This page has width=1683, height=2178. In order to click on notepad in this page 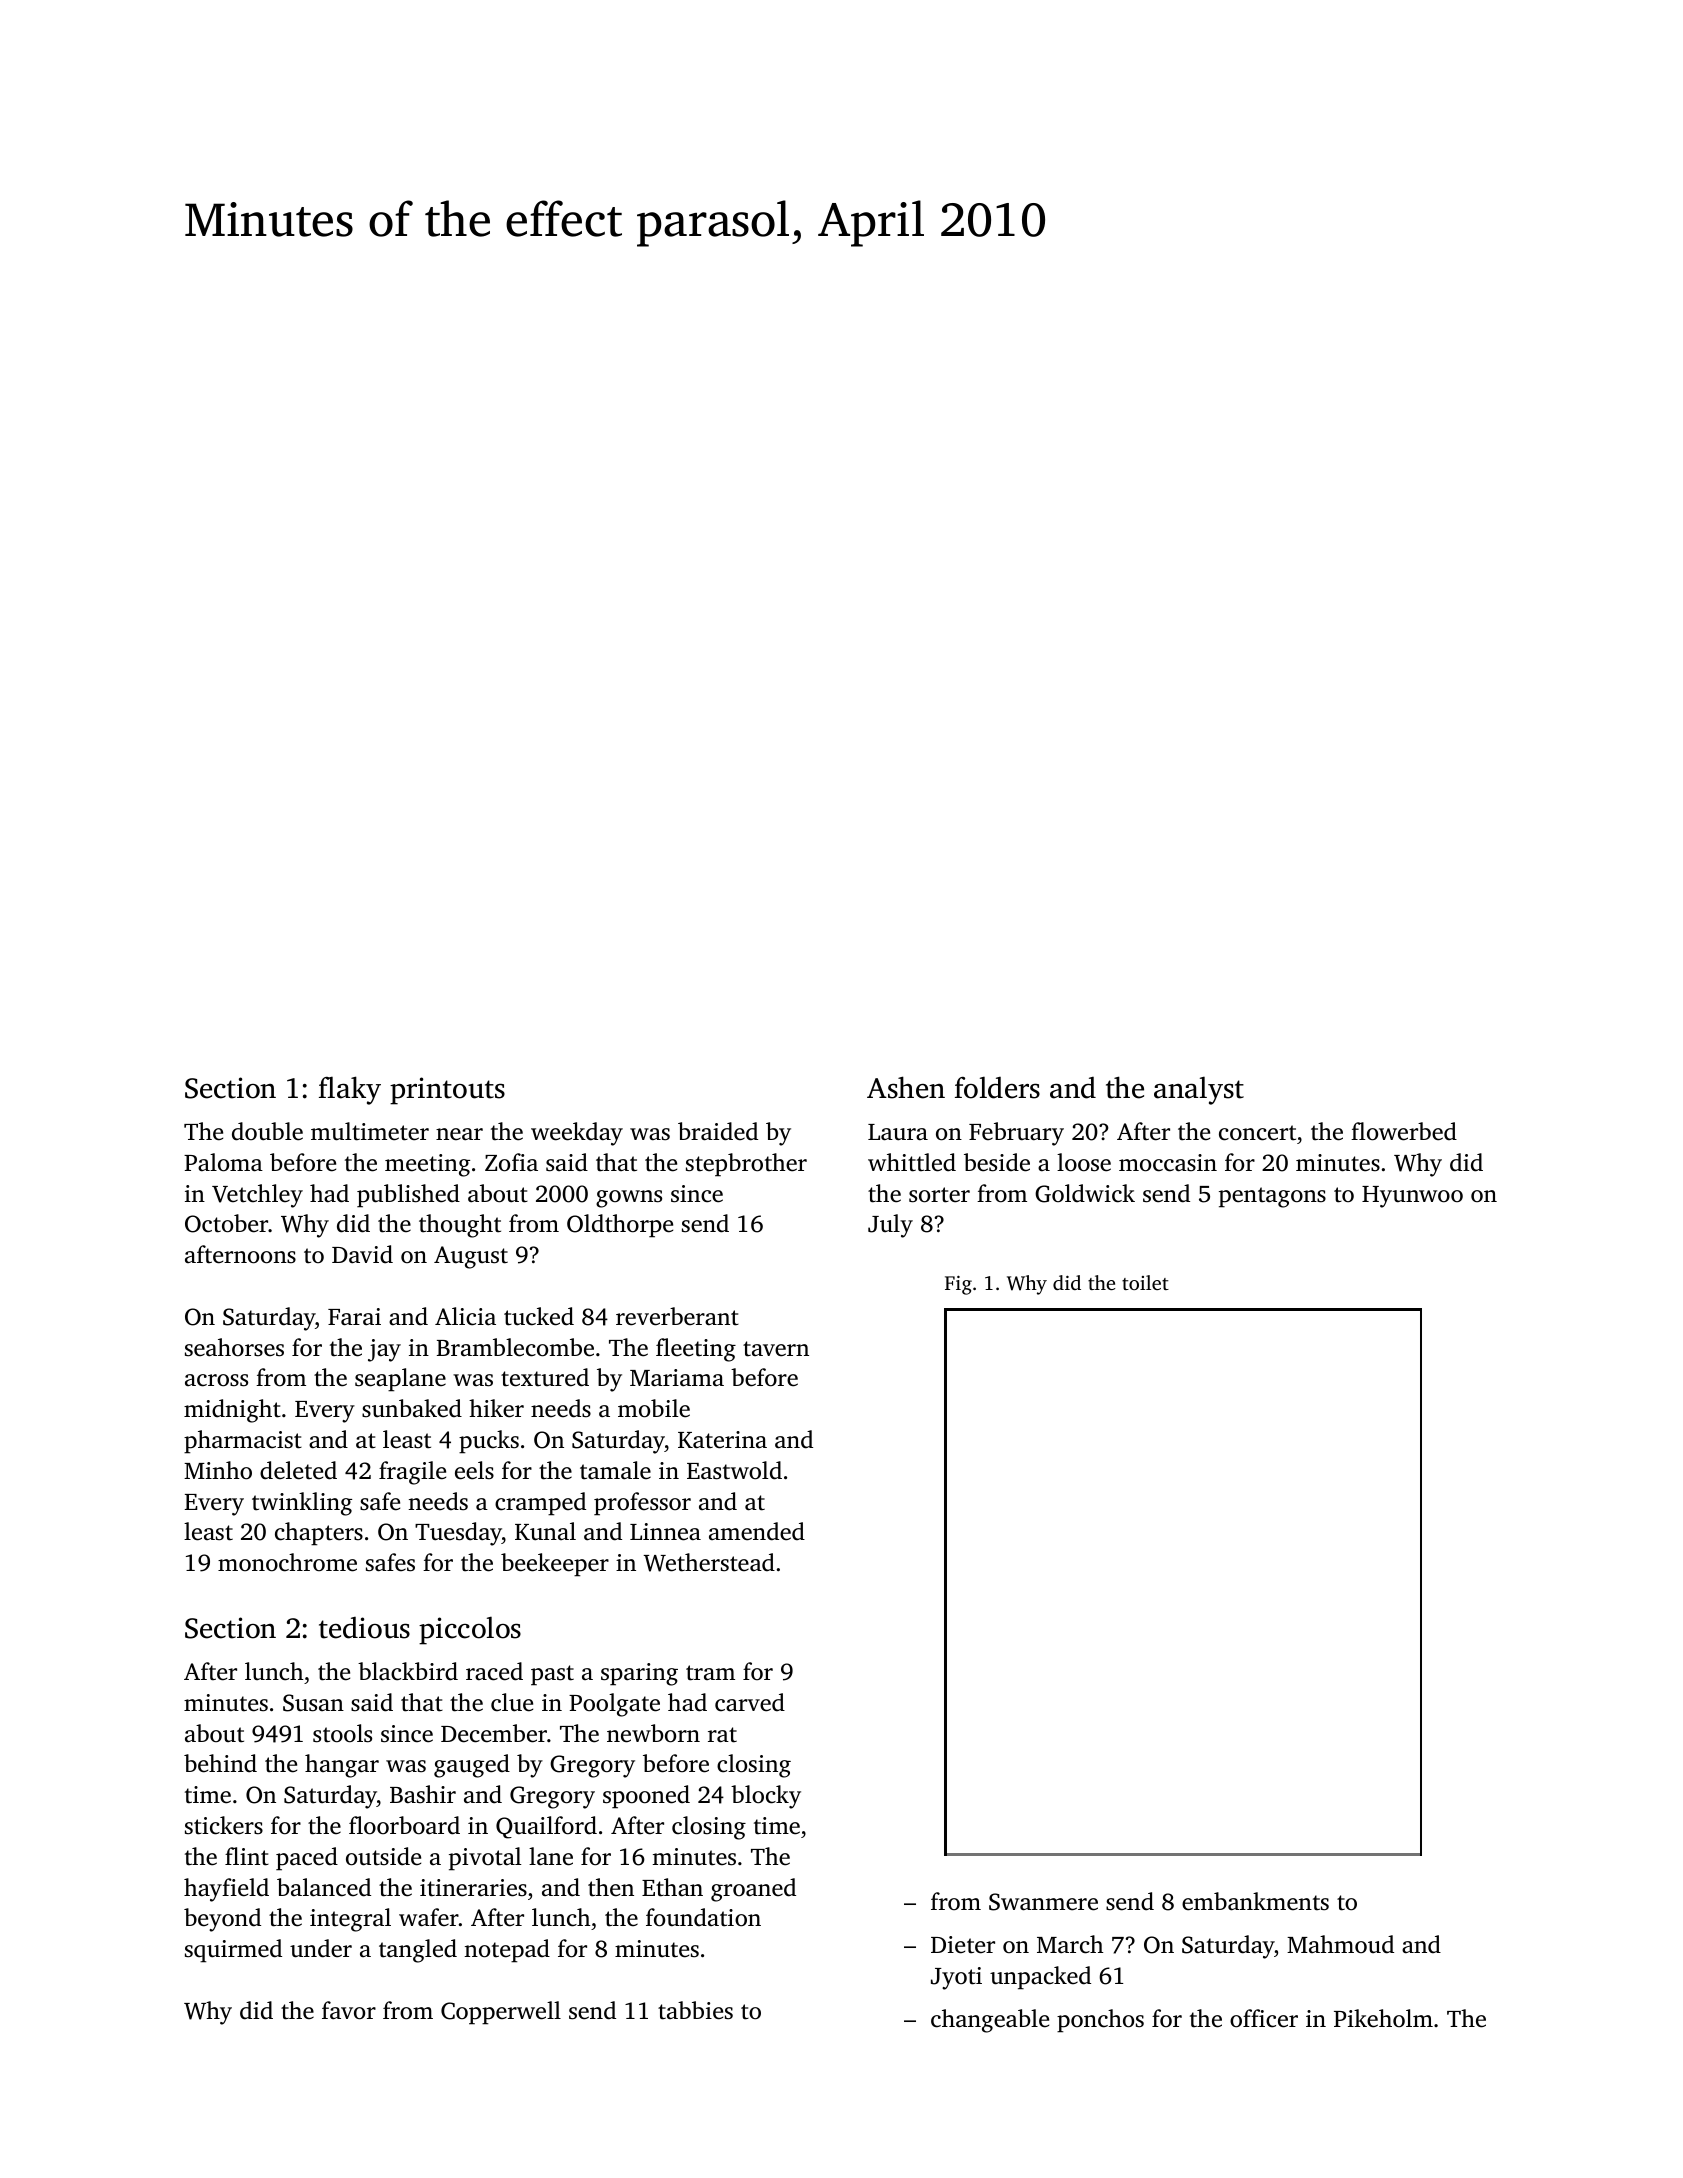, I will do `click(507, 1951)`.
